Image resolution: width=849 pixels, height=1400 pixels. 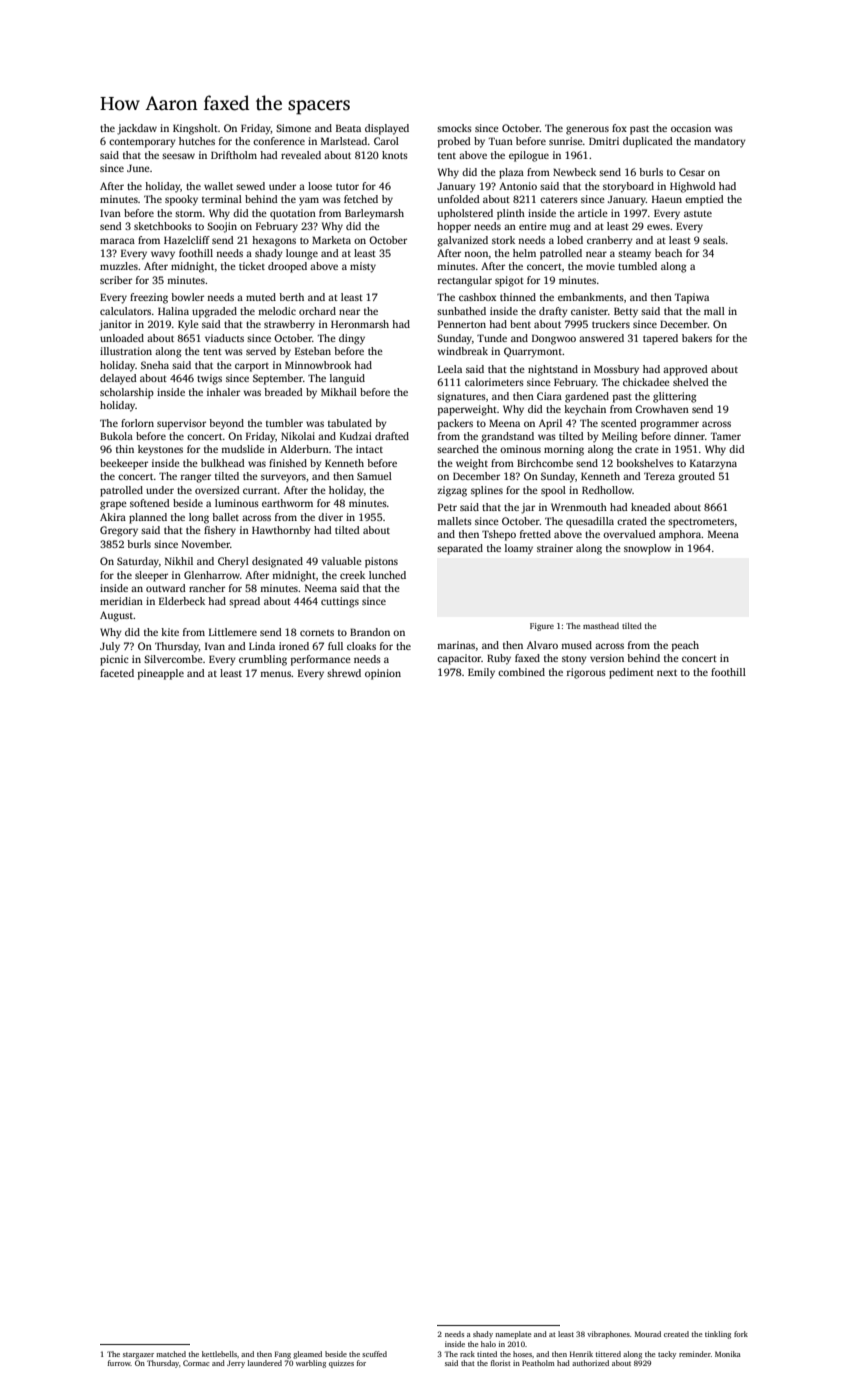 I want to click on hopper, so click(x=454, y=227).
